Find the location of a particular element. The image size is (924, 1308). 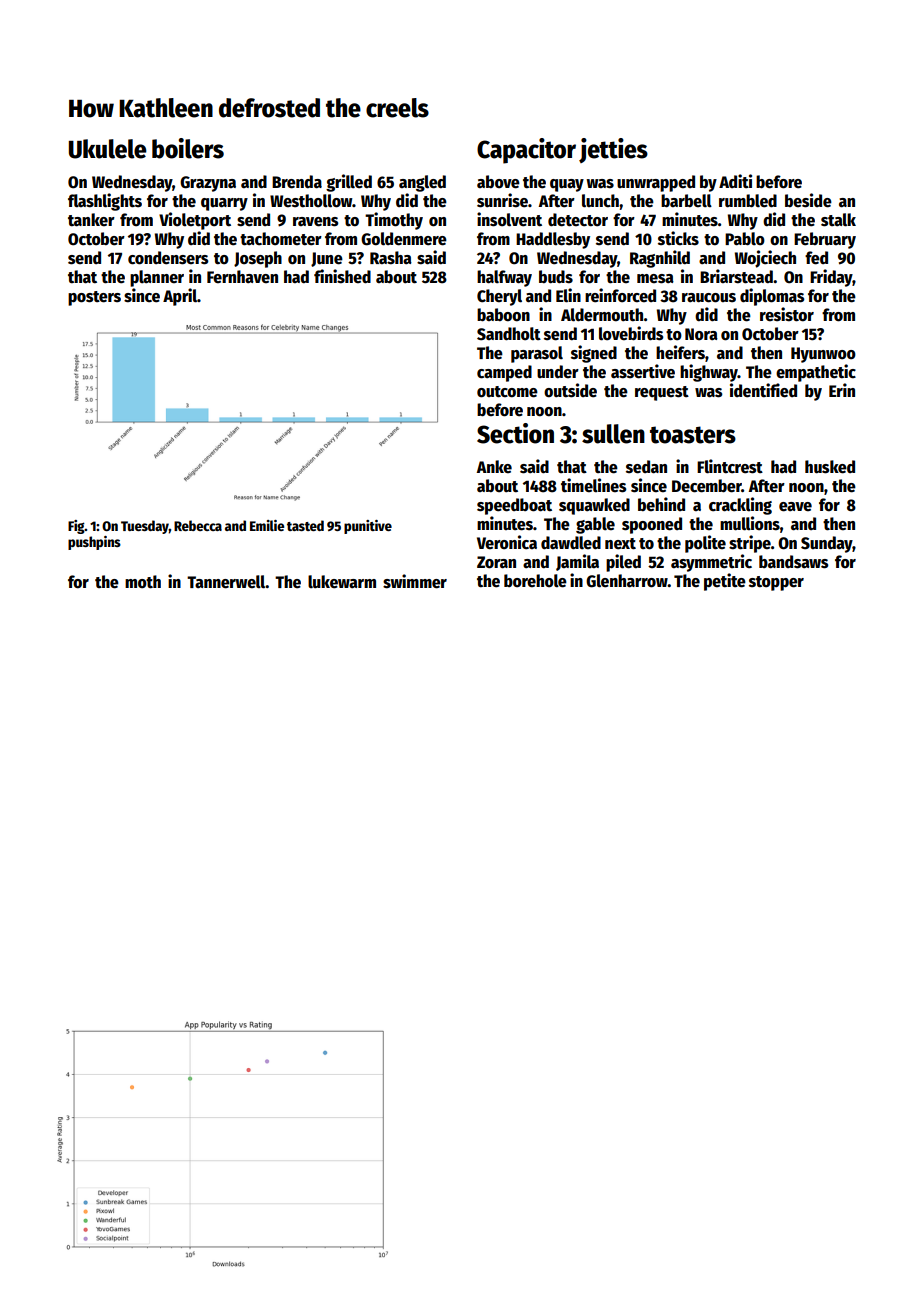

halfway is located at coordinates (504, 278).
